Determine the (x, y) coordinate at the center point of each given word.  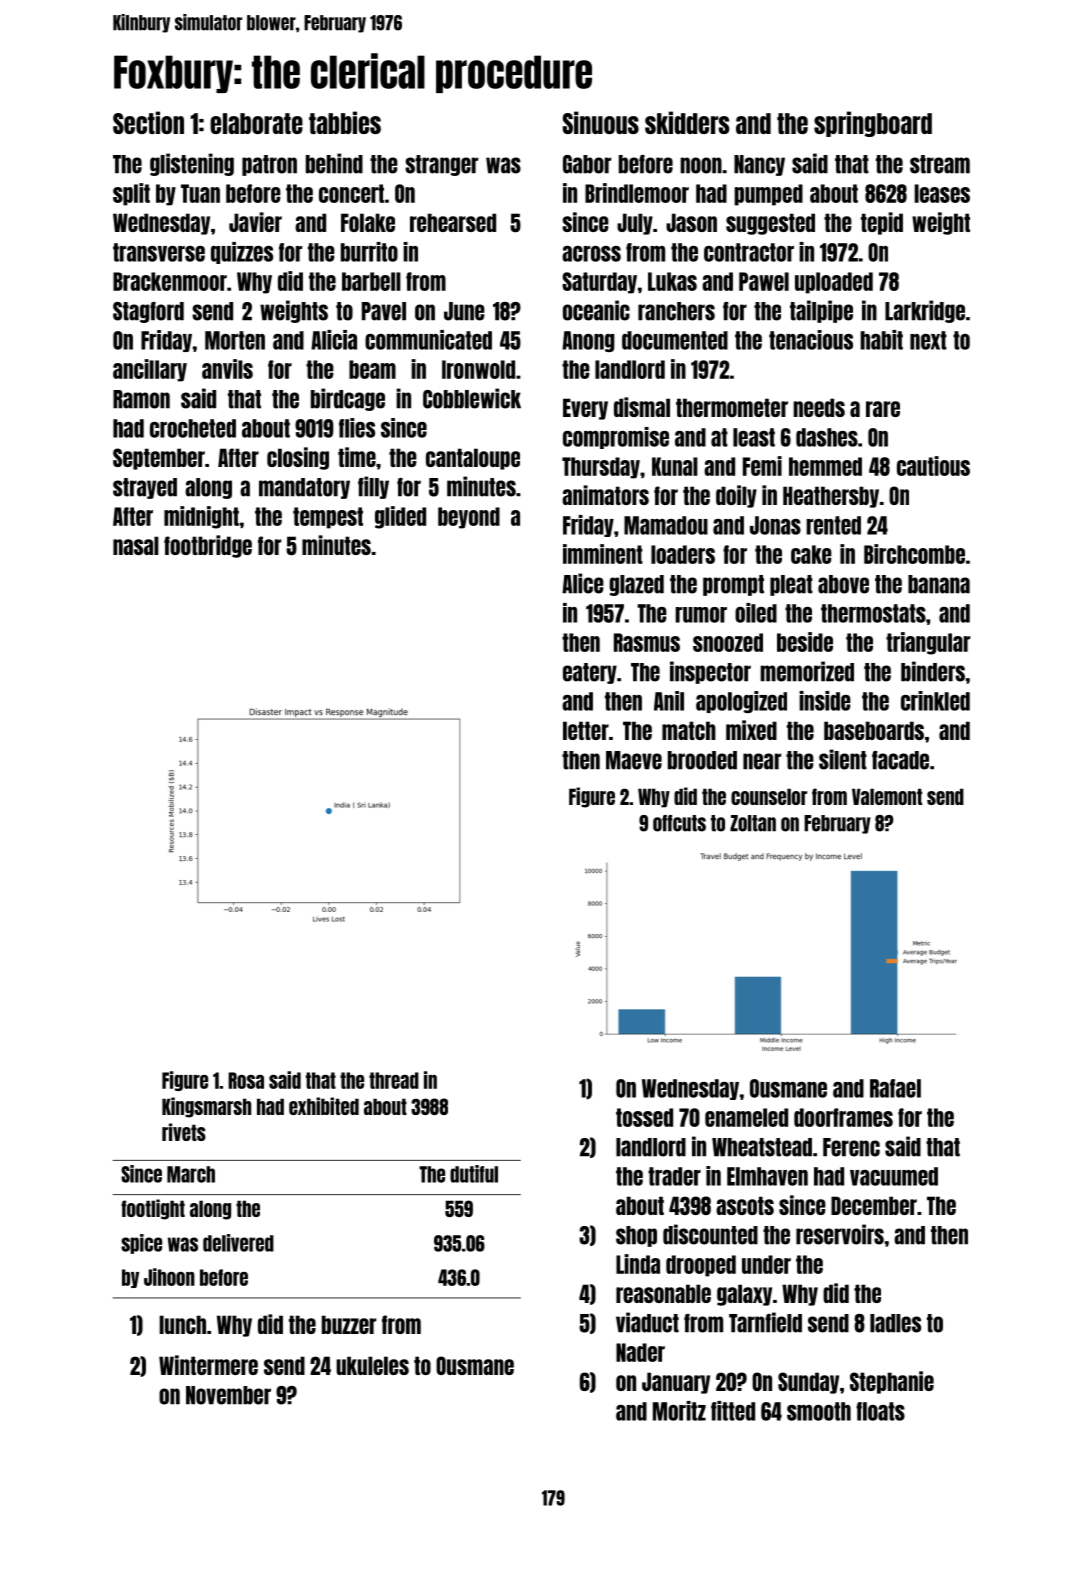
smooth (819, 1411)
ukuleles (372, 1365)
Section (148, 122)
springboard (873, 124)
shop (636, 1236)
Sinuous (600, 122)
